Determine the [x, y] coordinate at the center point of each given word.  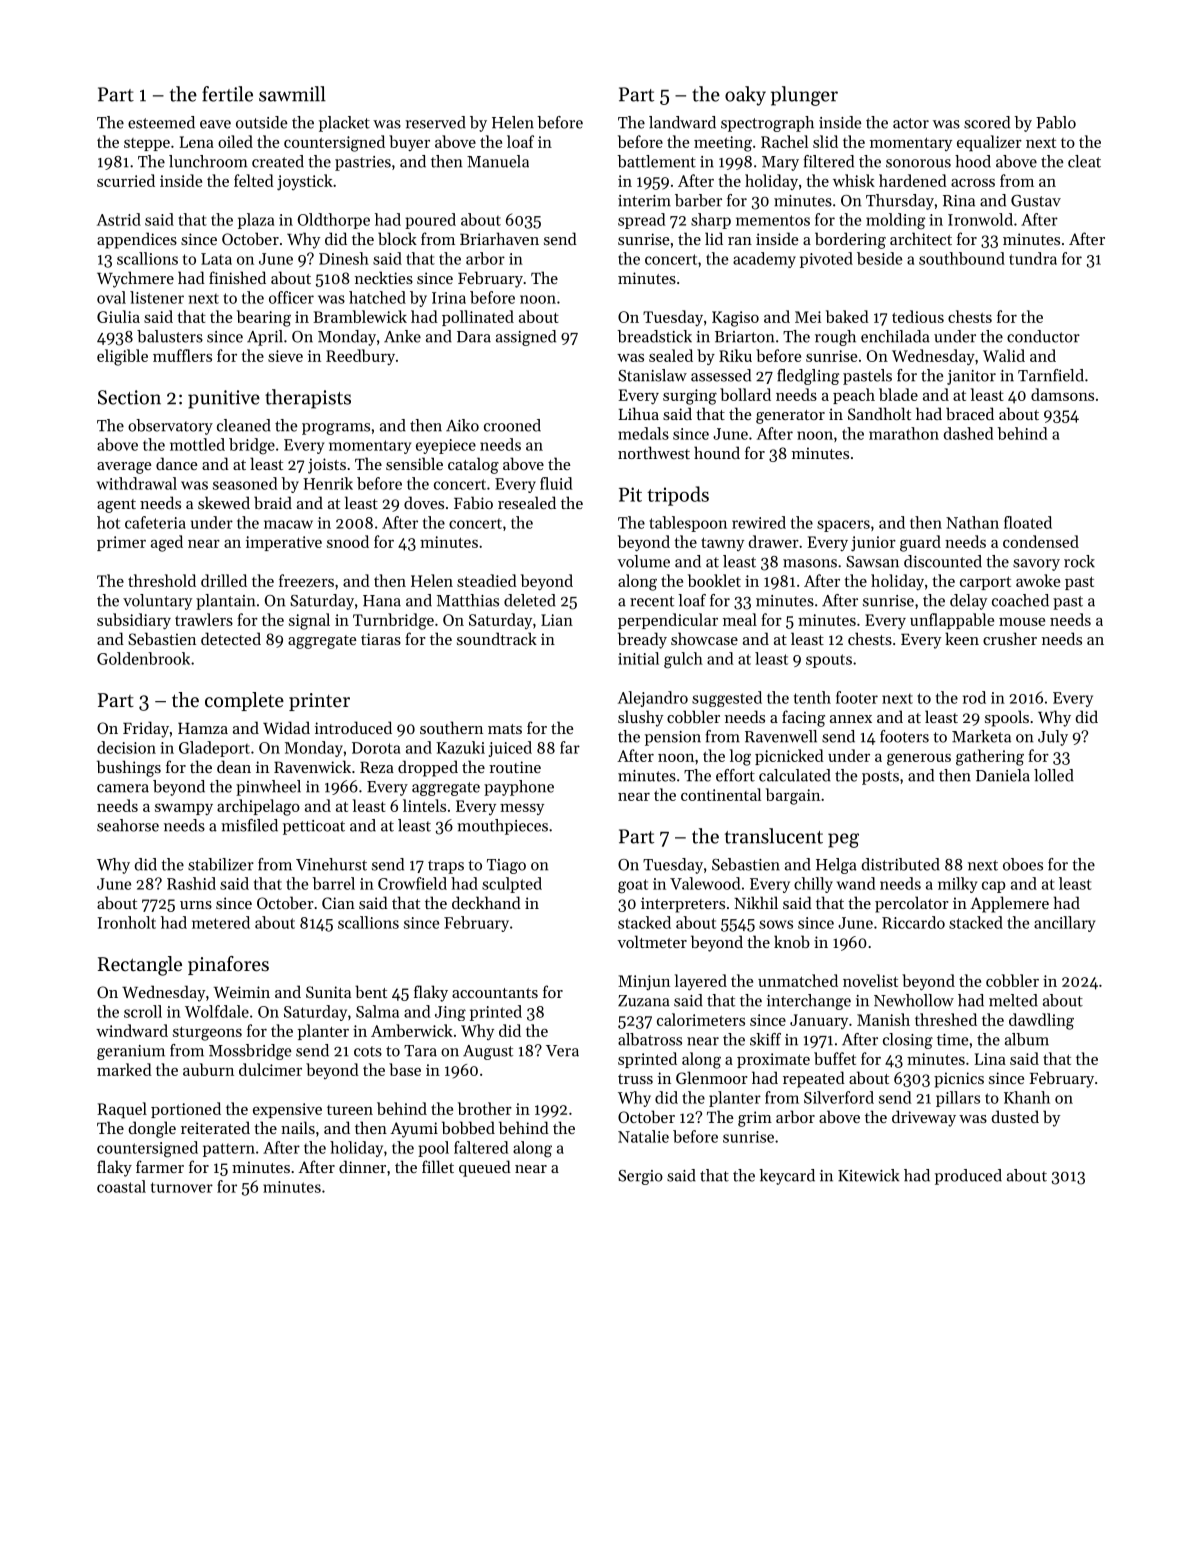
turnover [182, 1187]
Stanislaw [652, 375]
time [952, 1040]
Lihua [639, 413]
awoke [1038, 580]
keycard [787, 1177]
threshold [162, 580]
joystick [305, 182]
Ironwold [980, 219]
